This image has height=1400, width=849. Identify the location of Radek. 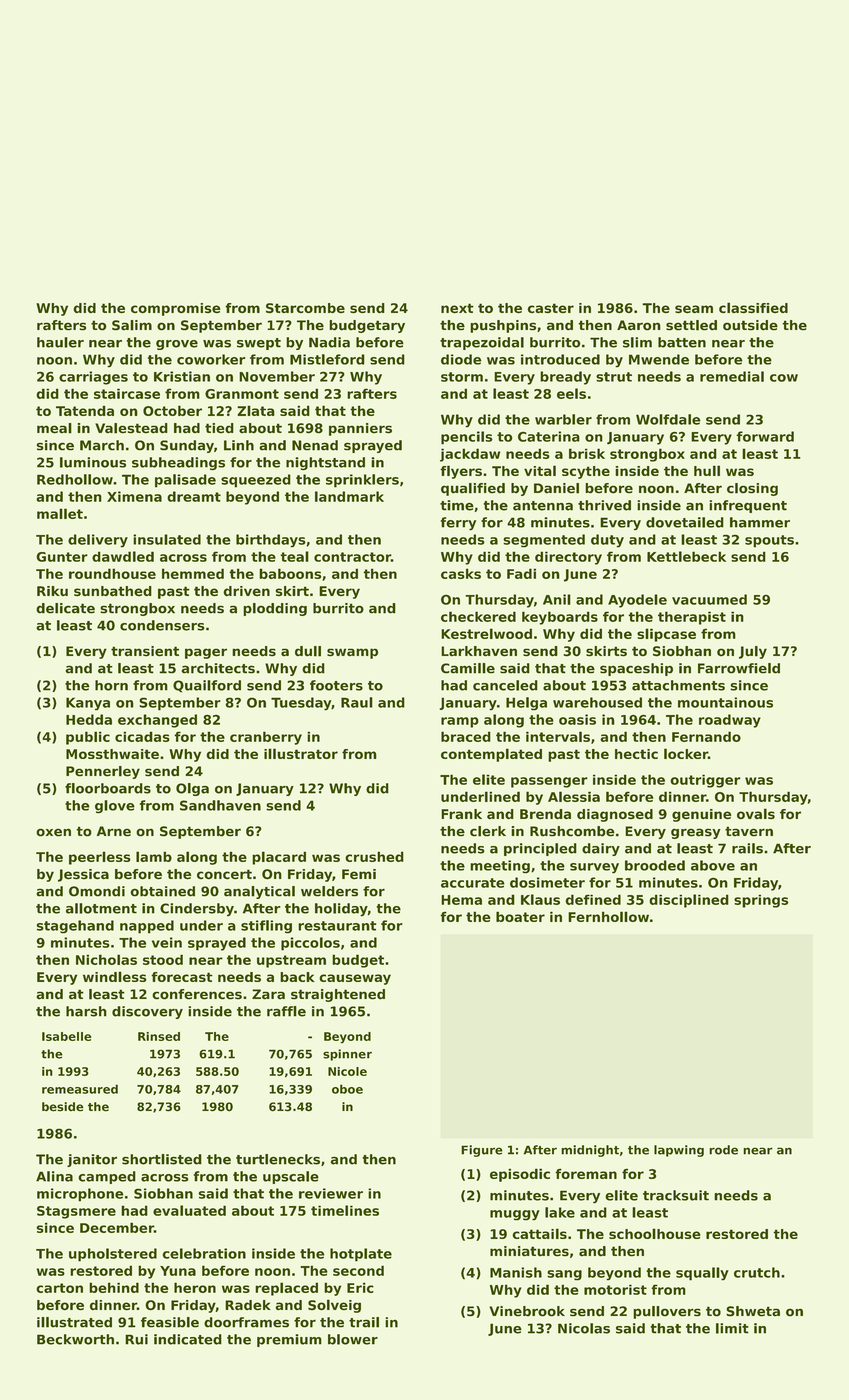
(248, 1305).
